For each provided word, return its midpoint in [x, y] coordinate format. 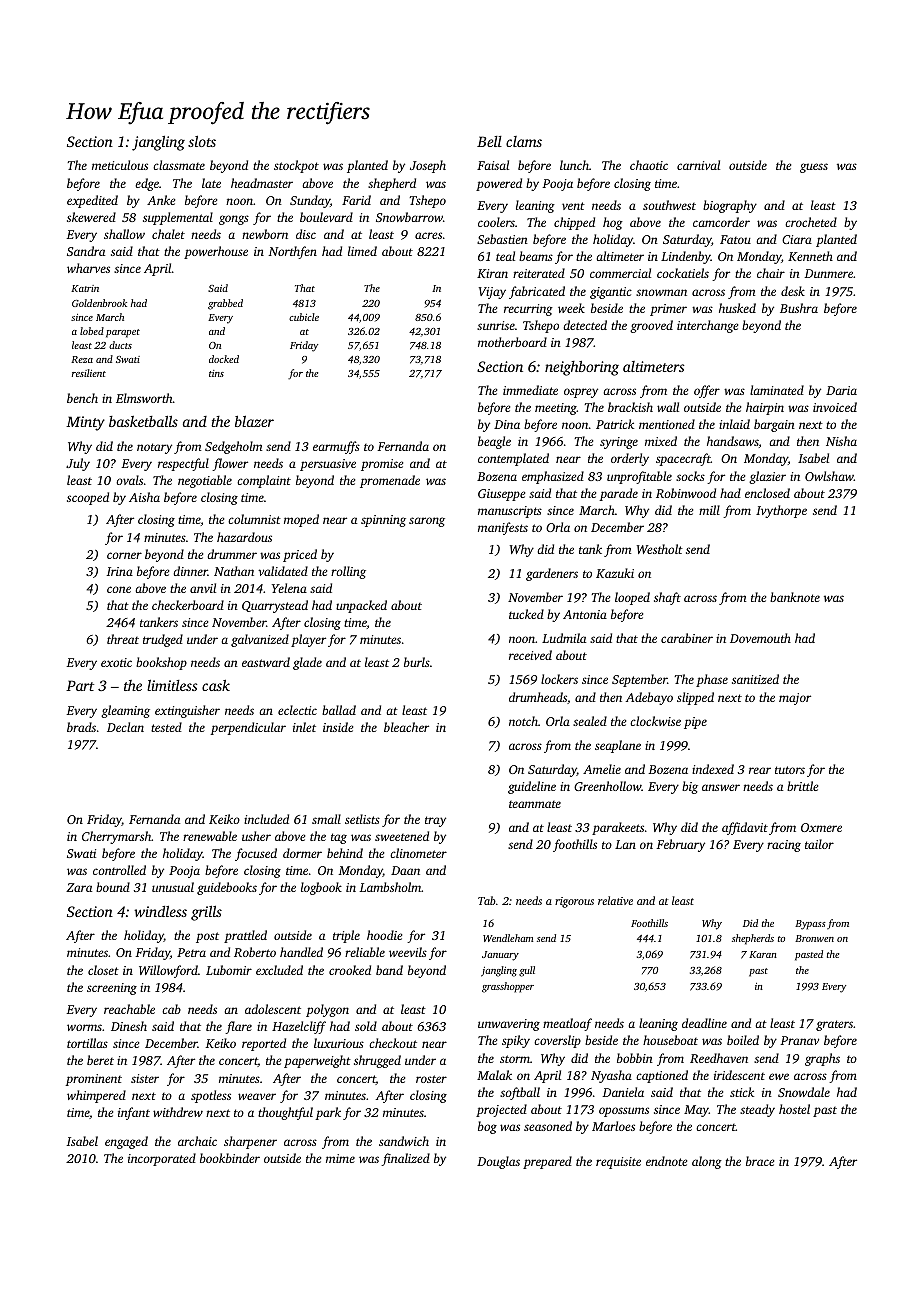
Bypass [810, 925]
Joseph [428, 166]
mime [340, 1158]
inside [338, 727]
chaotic [649, 165]
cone [119, 589]
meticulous [120, 165]
